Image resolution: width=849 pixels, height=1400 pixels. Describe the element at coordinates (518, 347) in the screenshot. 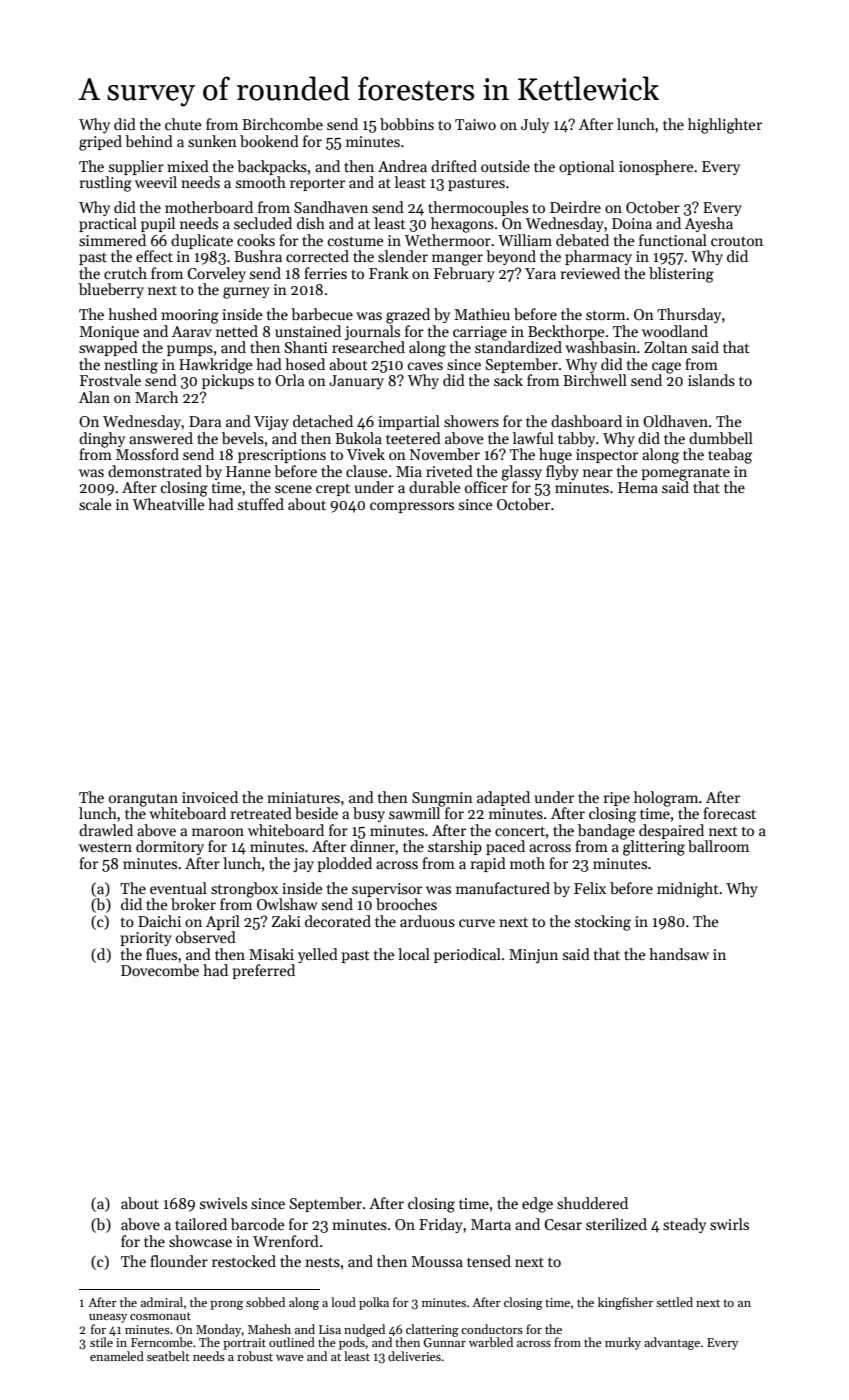

I see `standardized` at that location.
